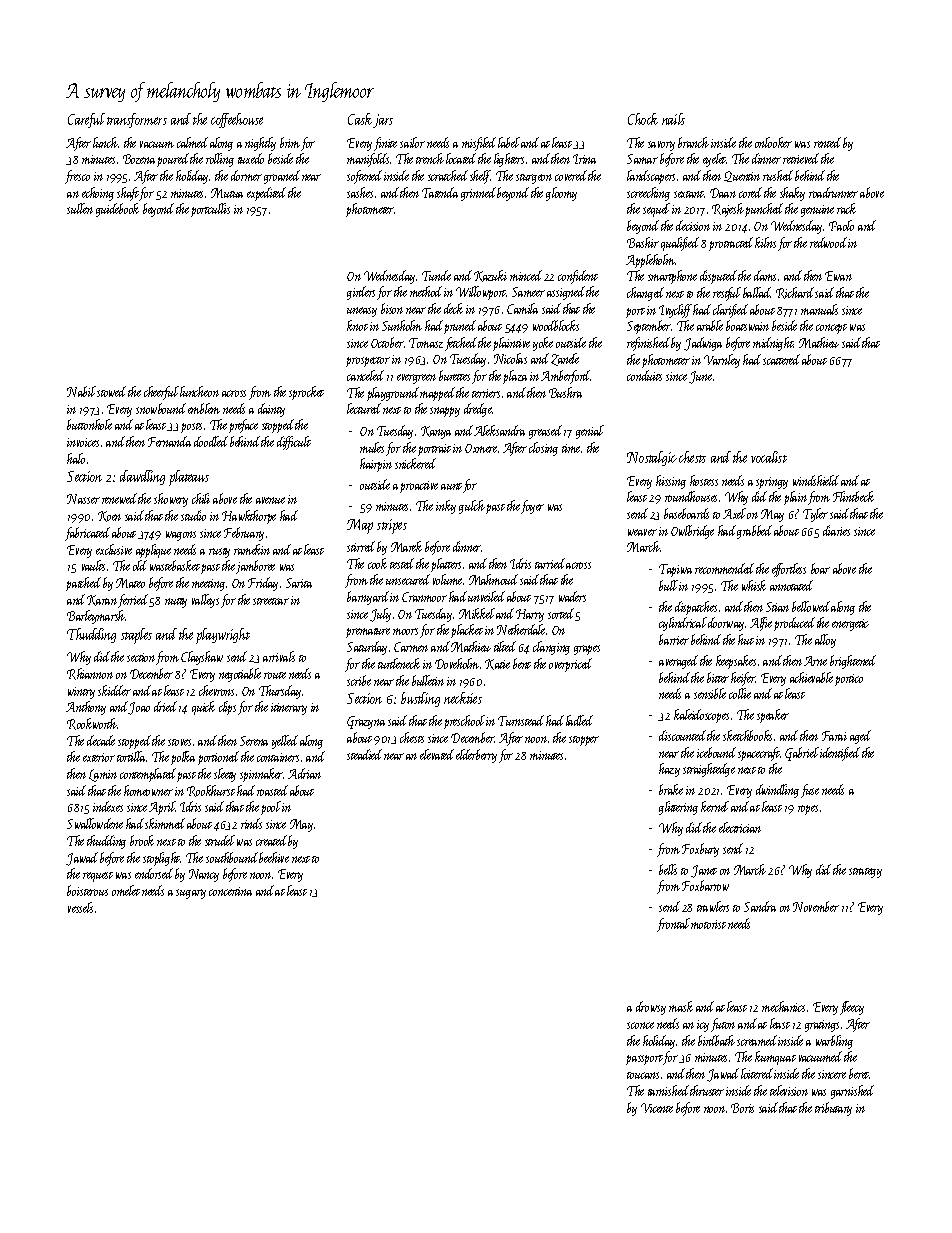  I want to click on concept, so click(831, 329).
